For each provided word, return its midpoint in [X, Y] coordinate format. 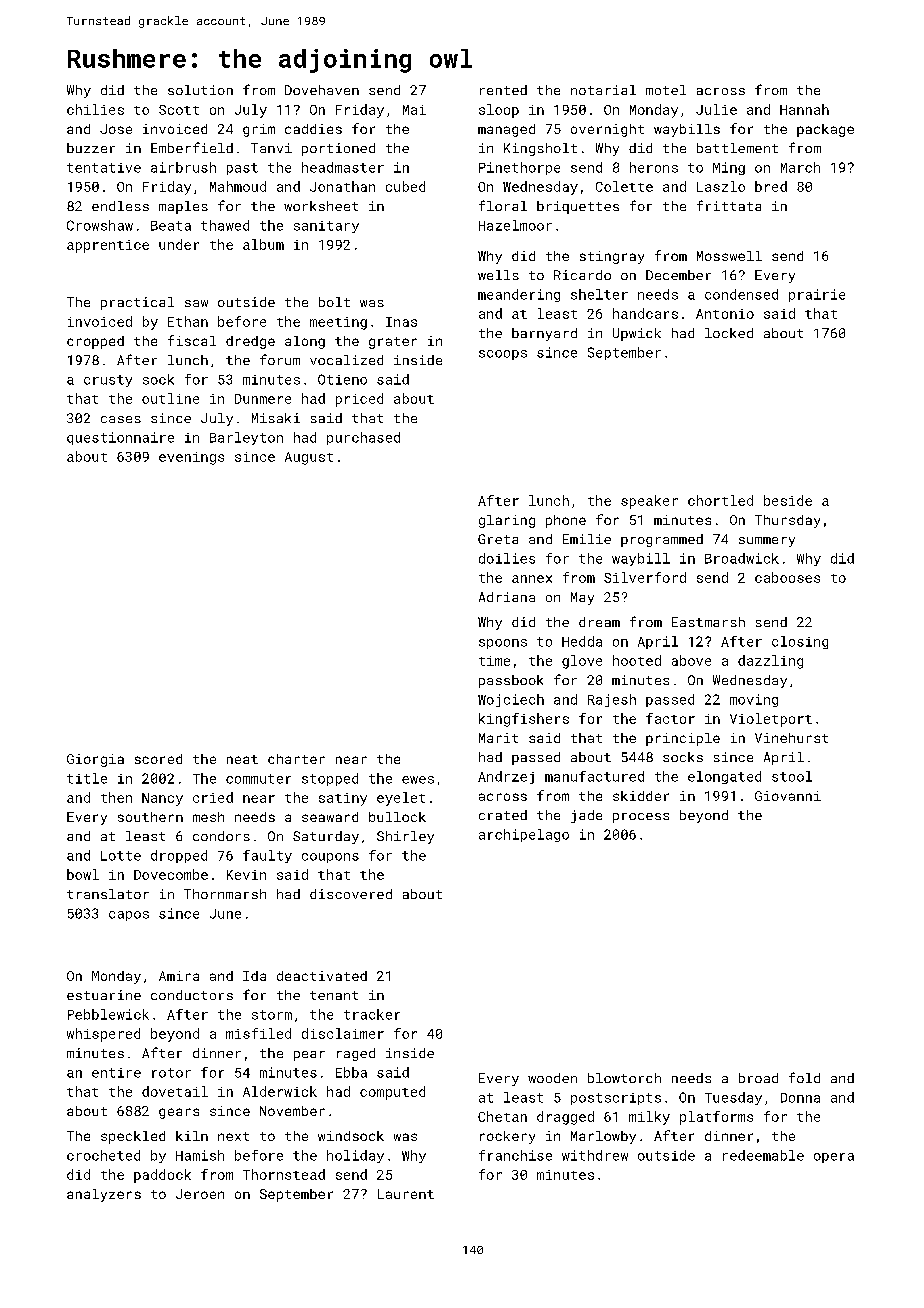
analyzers [104, 1195]
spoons [503, 644]
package [825, 130]
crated [503, 815]
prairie [817, 295]
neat [242, 759]
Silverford [645, 577]
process [641, 818]
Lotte [121, 856]
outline [170, 398]
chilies [95, 109]
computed [392, 1093]
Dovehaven [322, 90]
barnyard [544, 334]
